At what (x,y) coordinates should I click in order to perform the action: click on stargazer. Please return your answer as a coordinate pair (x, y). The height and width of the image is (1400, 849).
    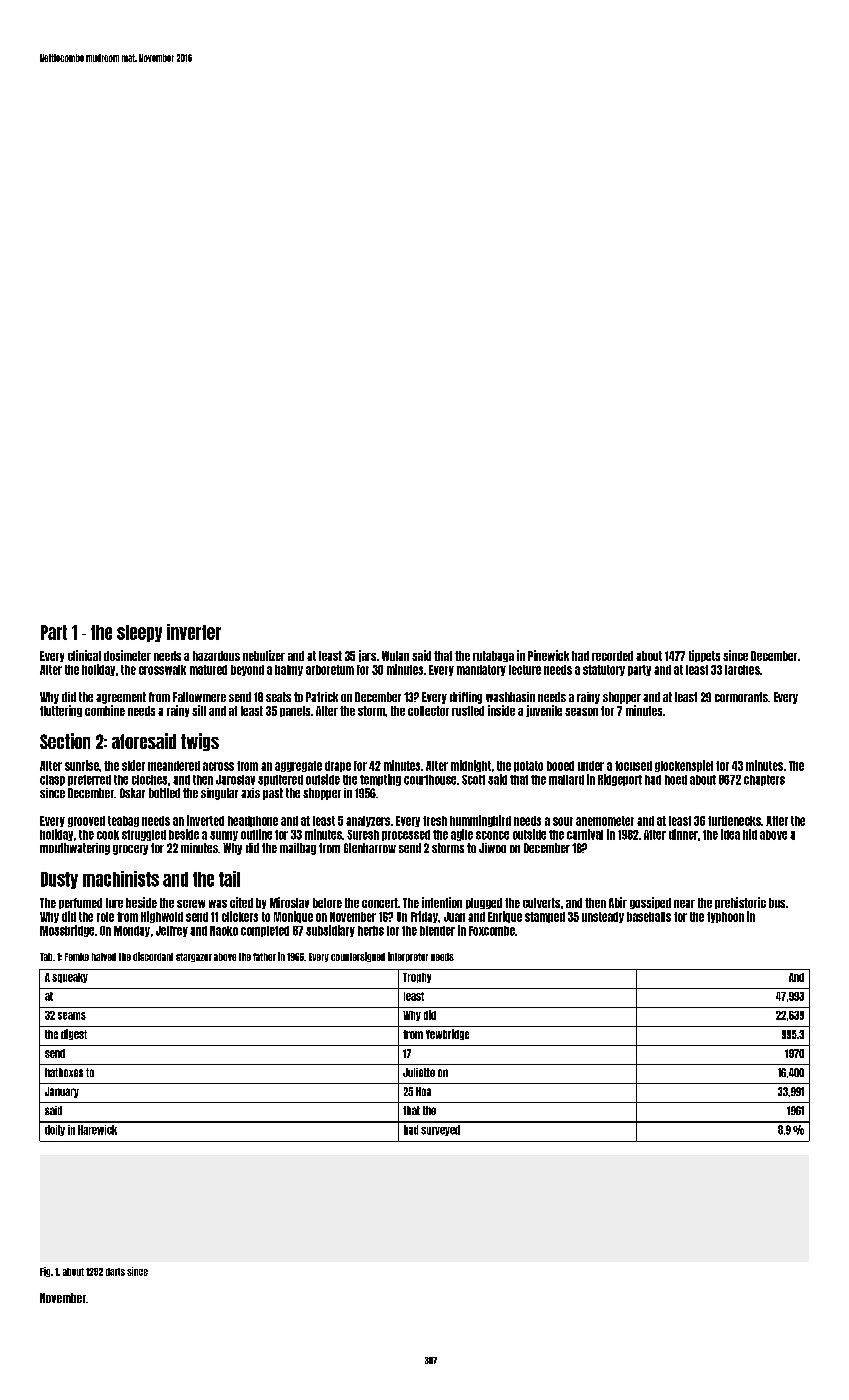
    Looking at the image, I should click on (194, 957).
